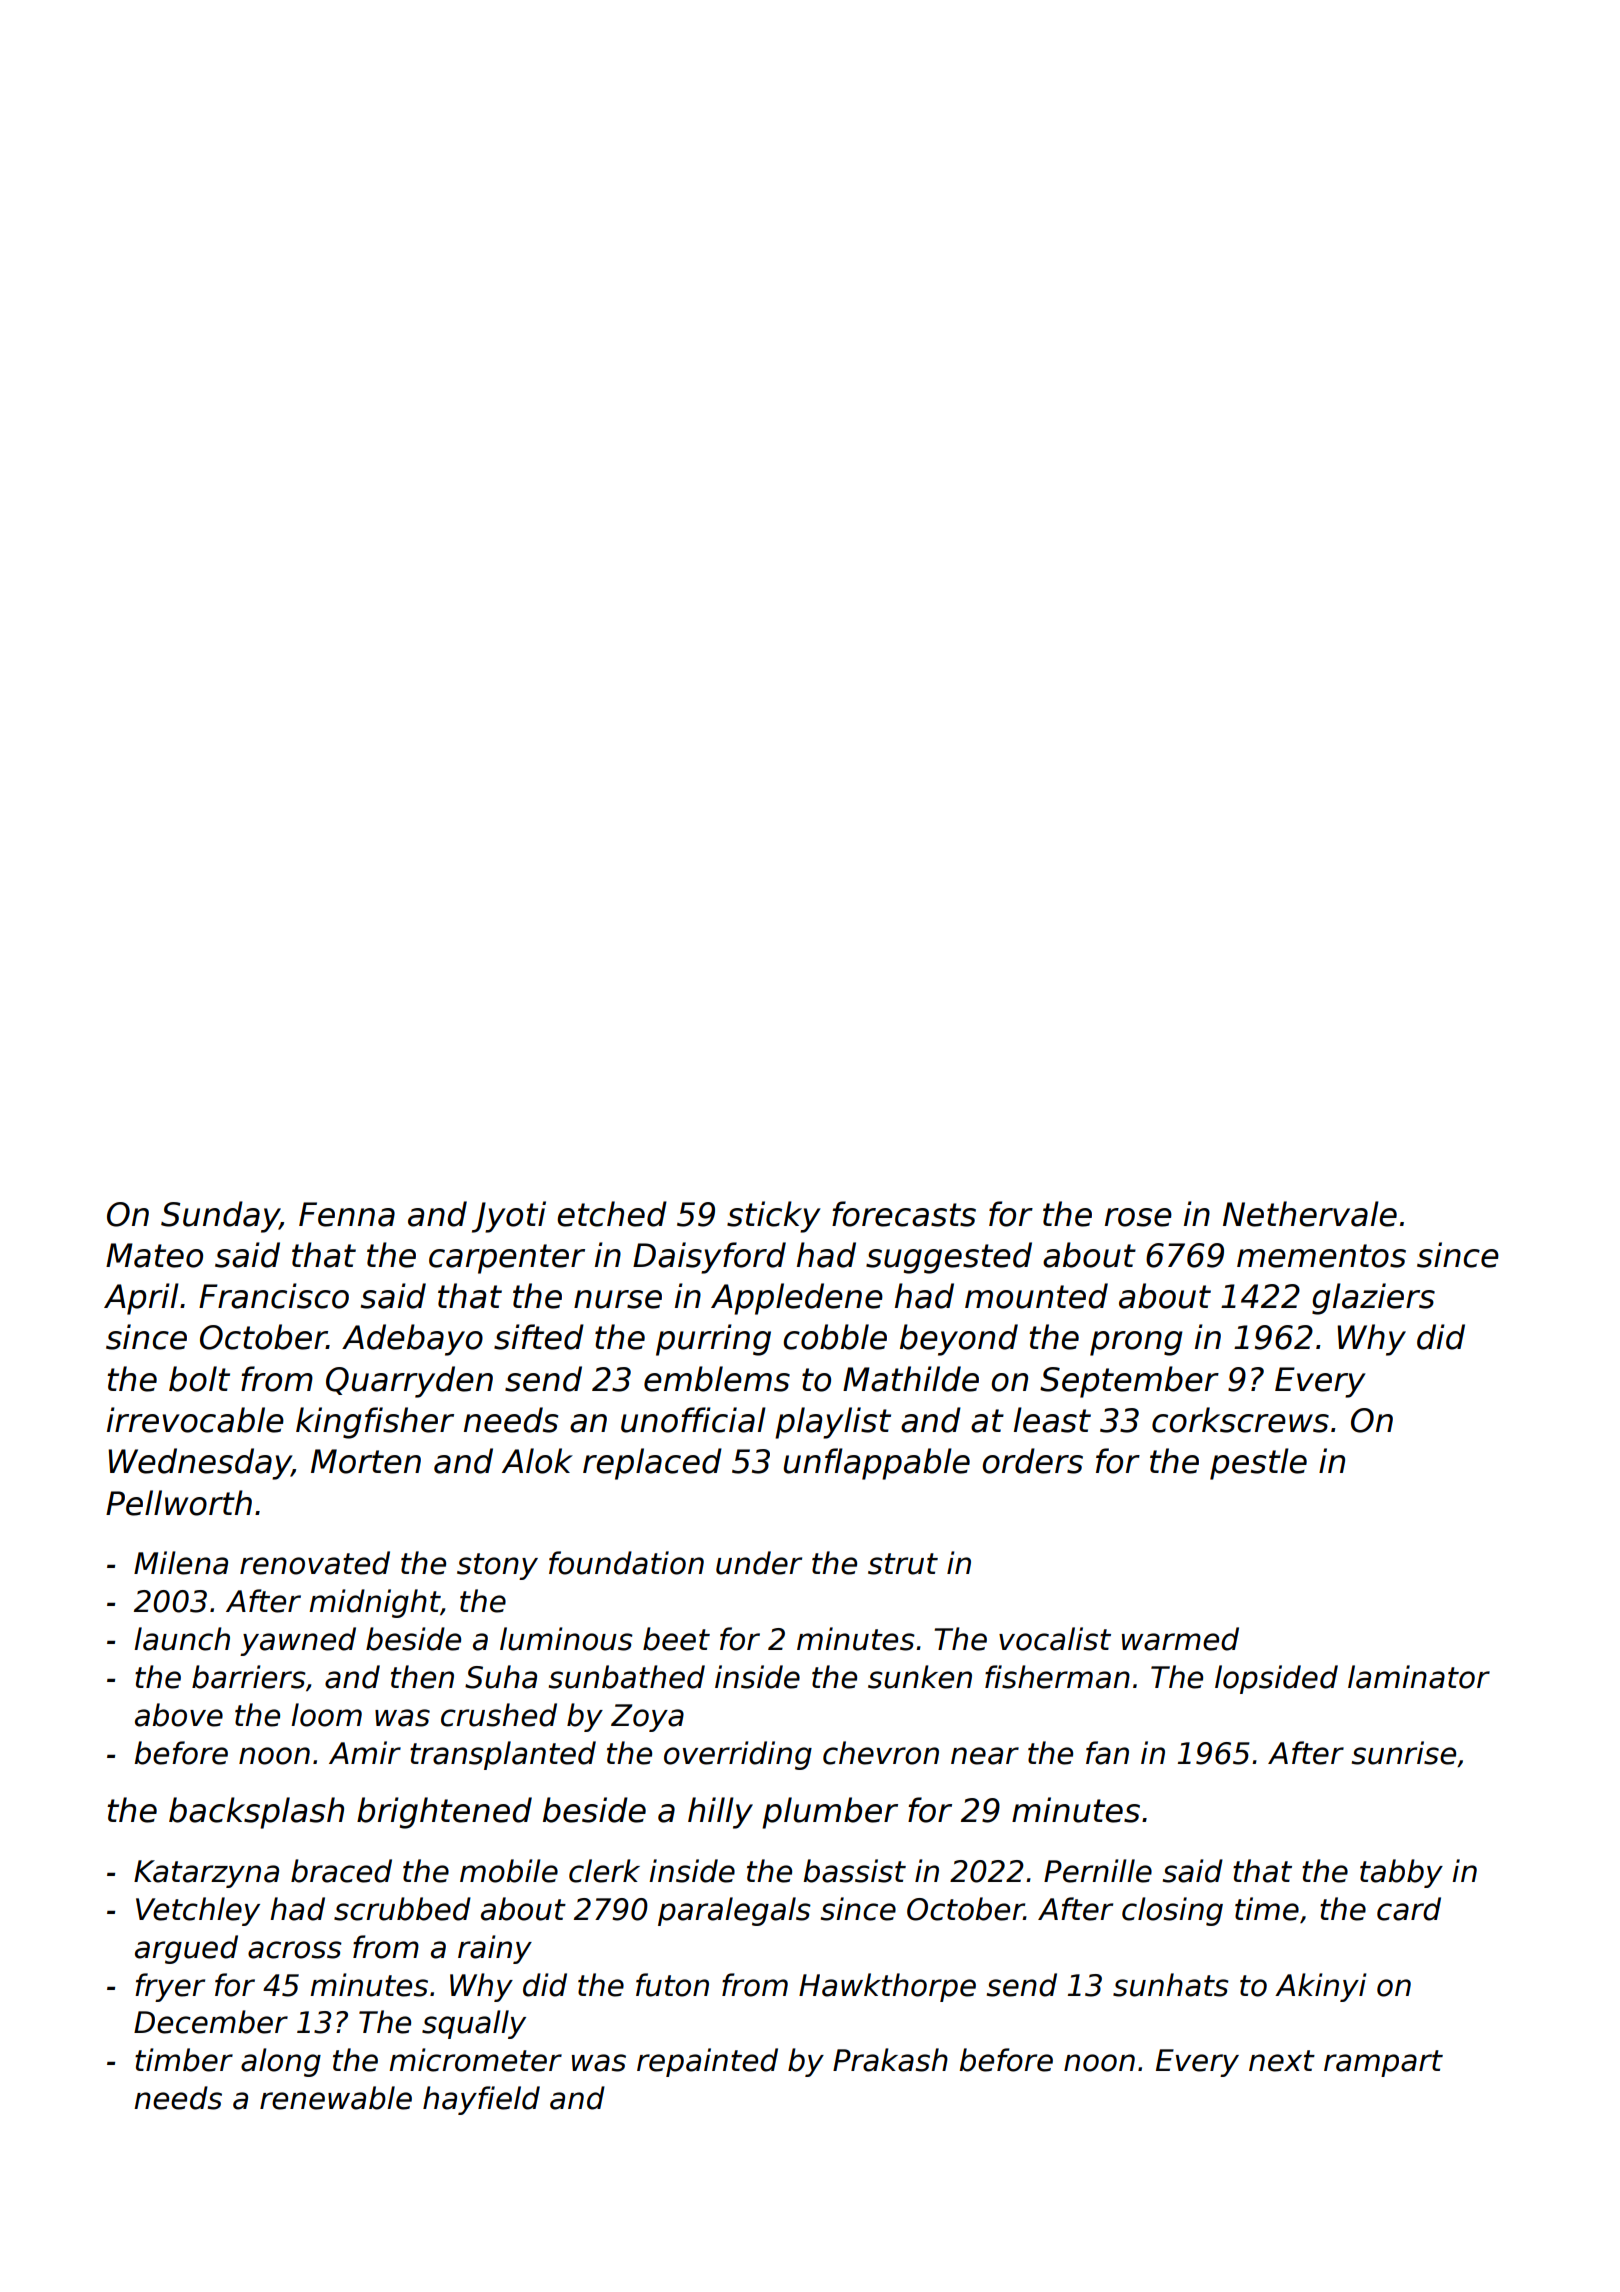 Image resolution: width=1620 pixels, height=2292 pixels. Describe the element at coordinates (830, 1813) in the page. I see `plumber` at that location.
